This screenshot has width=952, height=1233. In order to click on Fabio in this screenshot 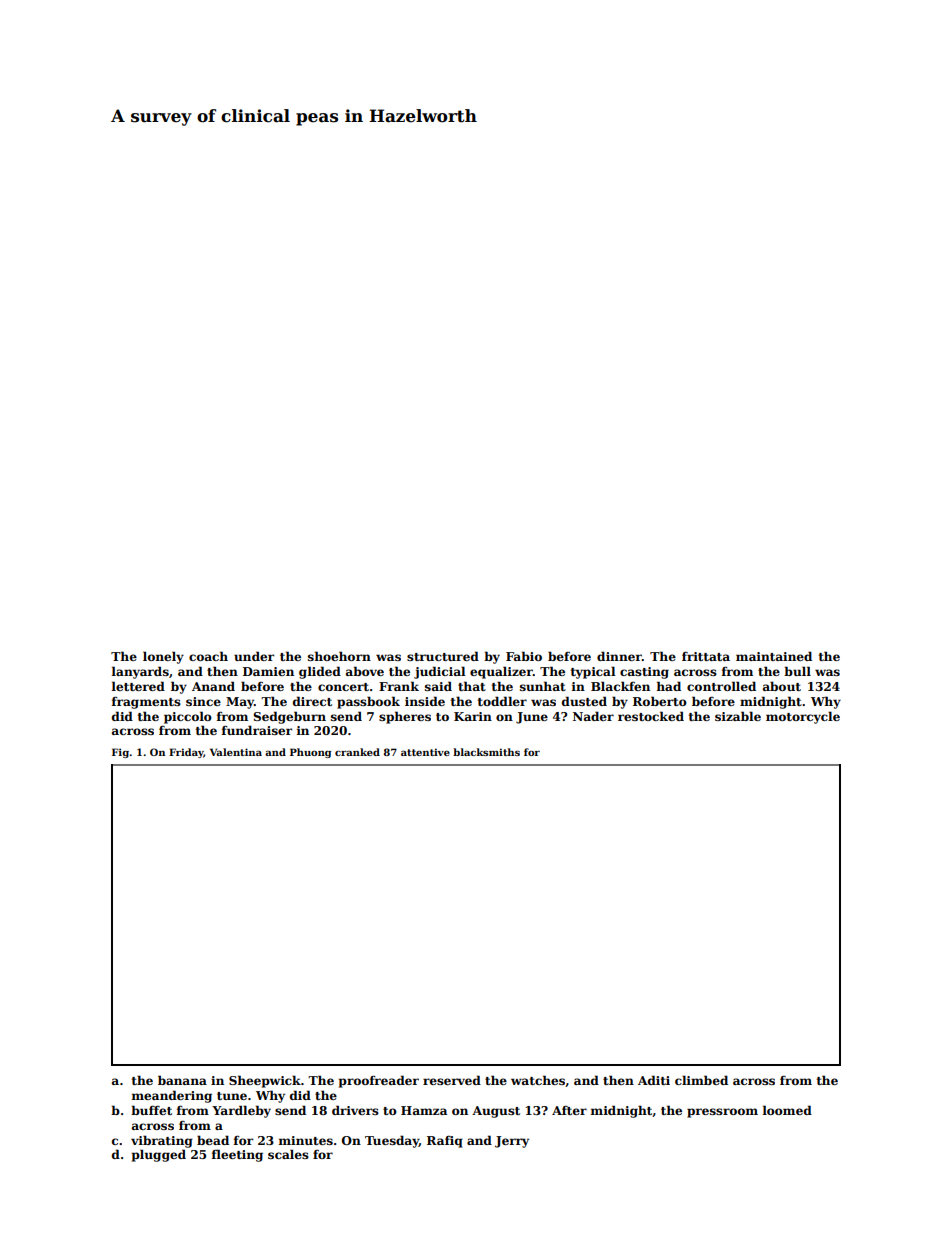, I will do `click(524, 656)`.
